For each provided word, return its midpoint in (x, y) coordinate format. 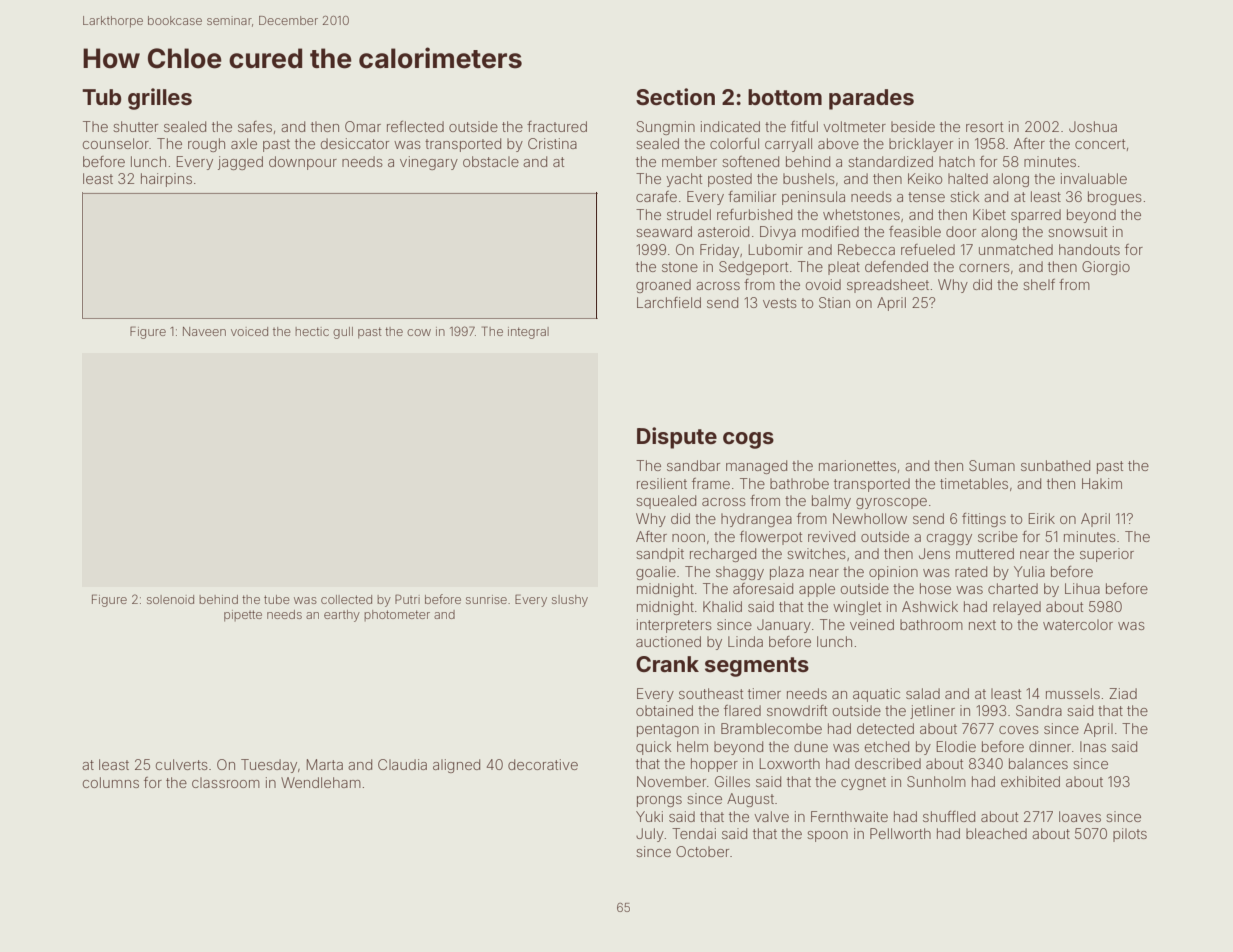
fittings (984, 520)
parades (871, 99)
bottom (785, 97)
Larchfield (669, 302)
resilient (662, 483)
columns (111, 782)
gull (343, 333)
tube (277, 599)
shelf (1039, 284)
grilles (160, 99)
